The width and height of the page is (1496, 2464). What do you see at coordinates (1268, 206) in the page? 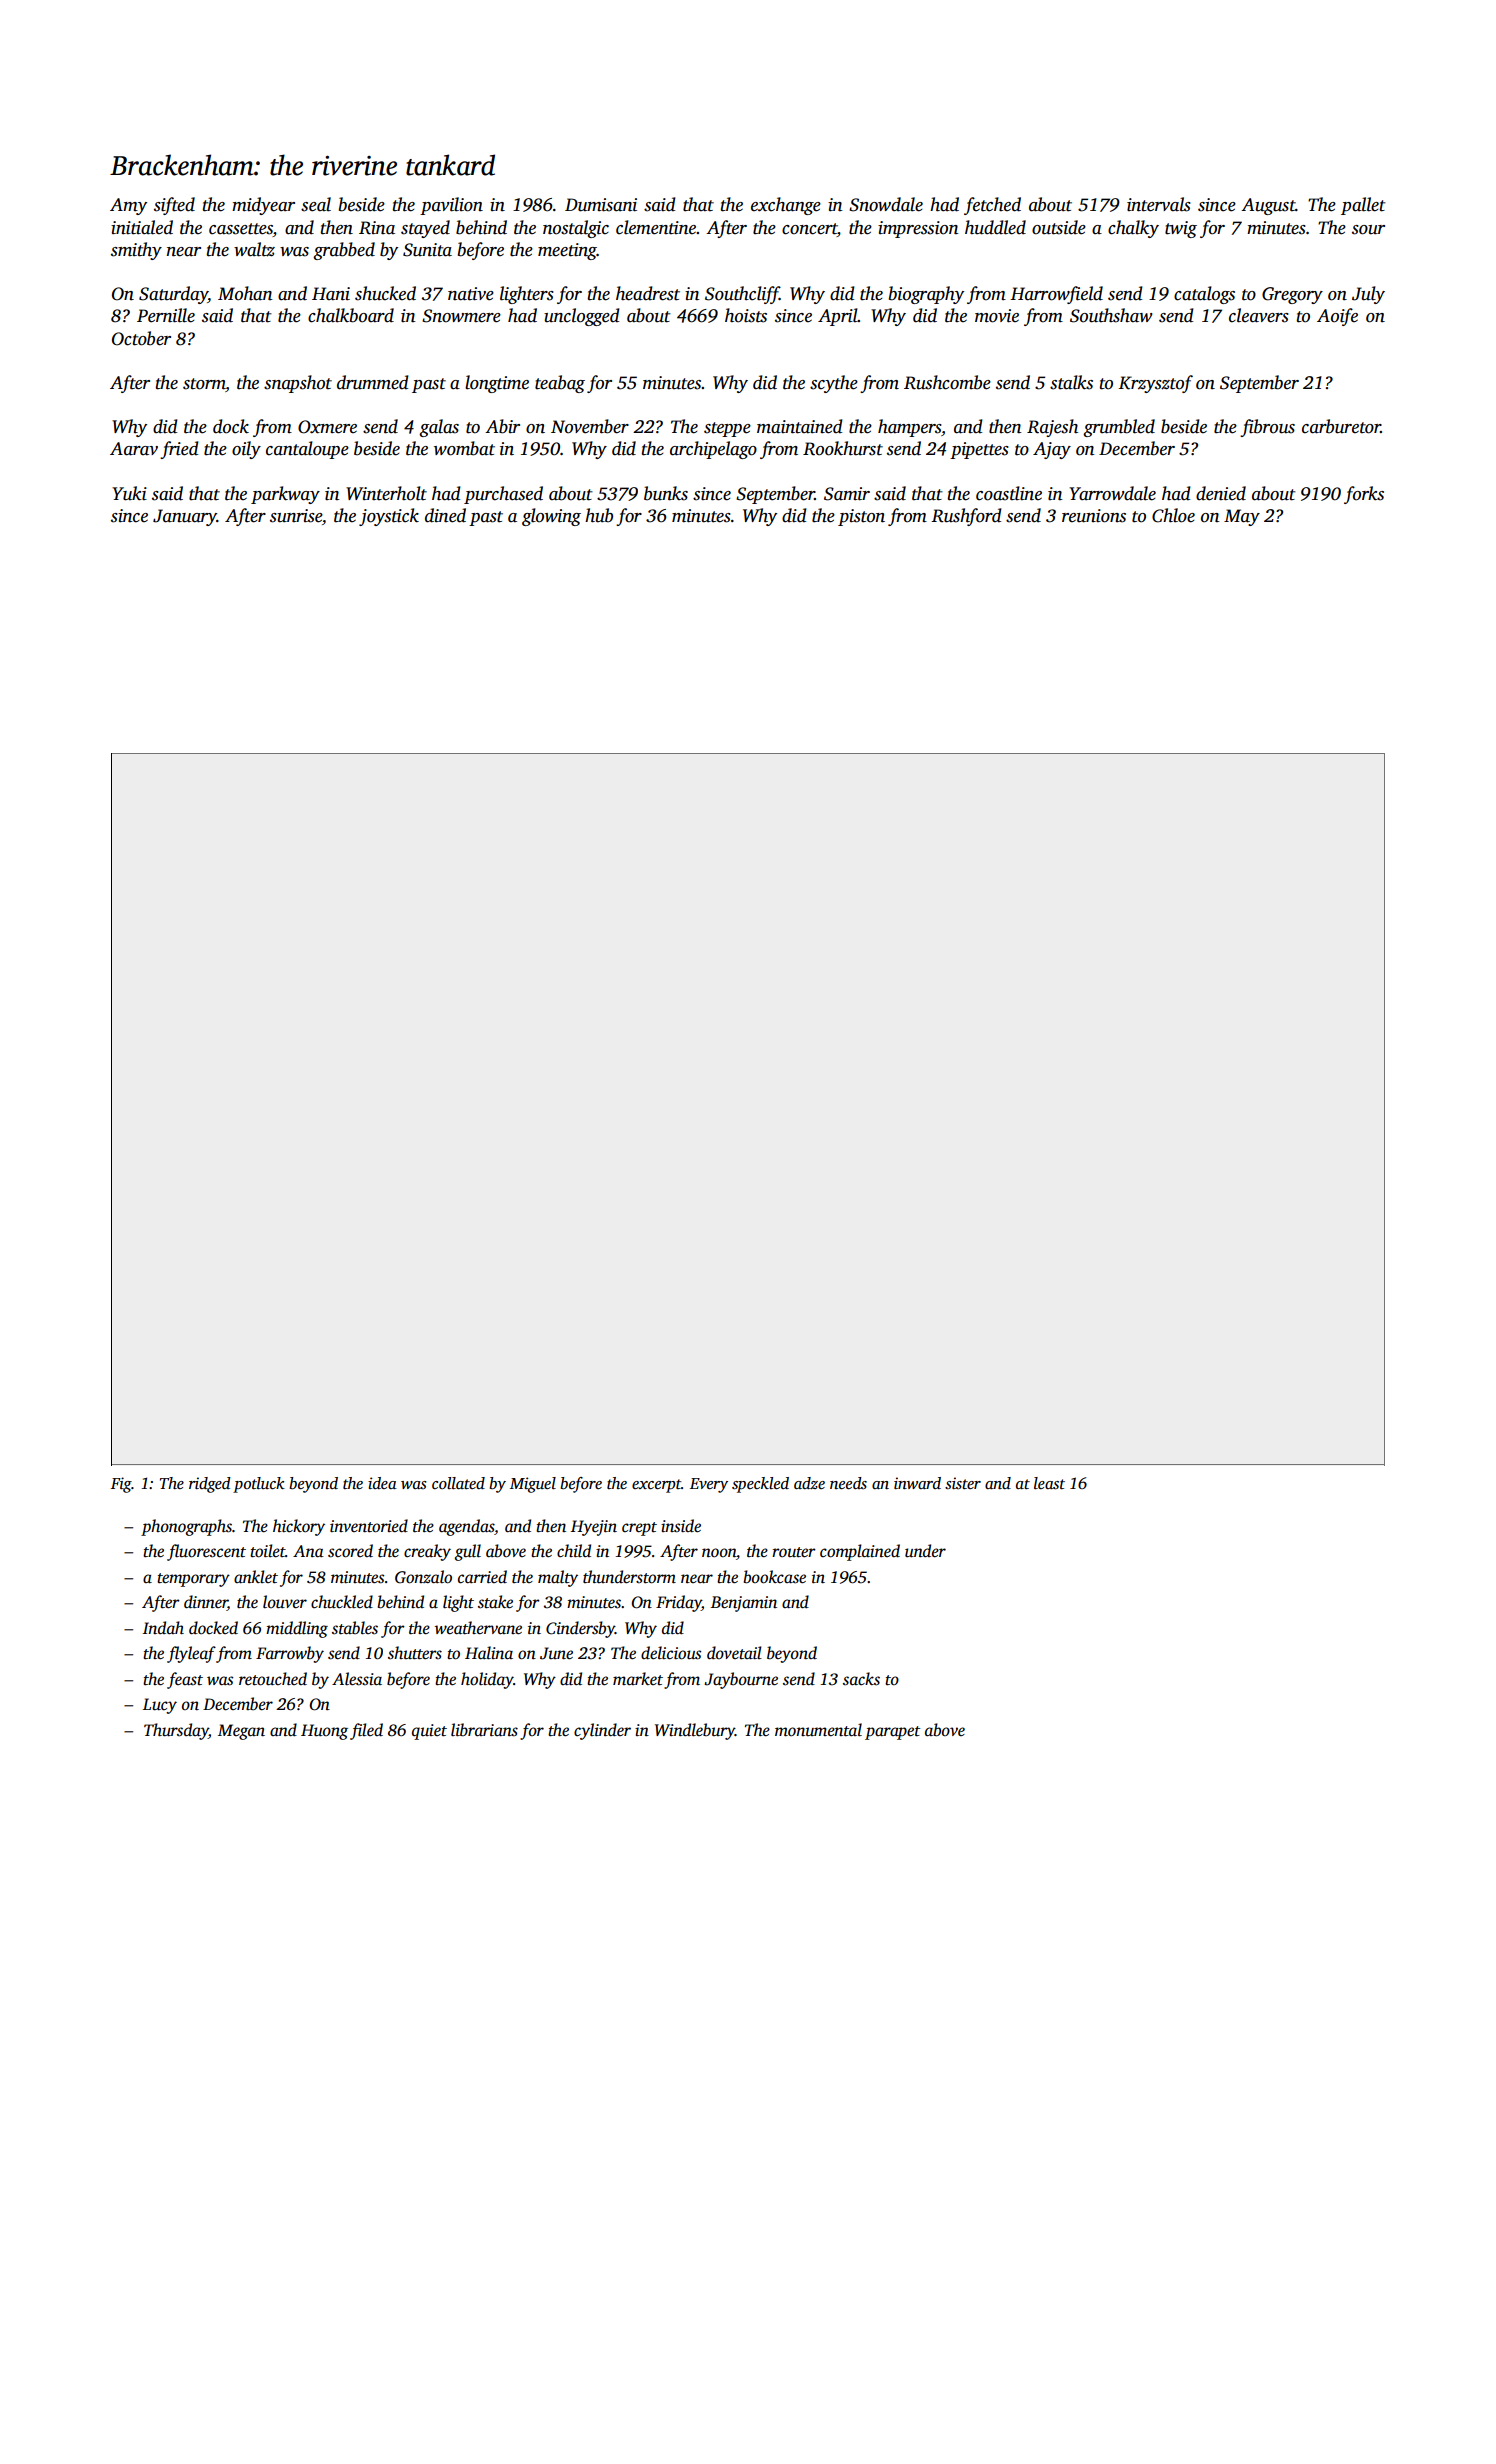
I see `August` at bounding box center [1268, 206].
